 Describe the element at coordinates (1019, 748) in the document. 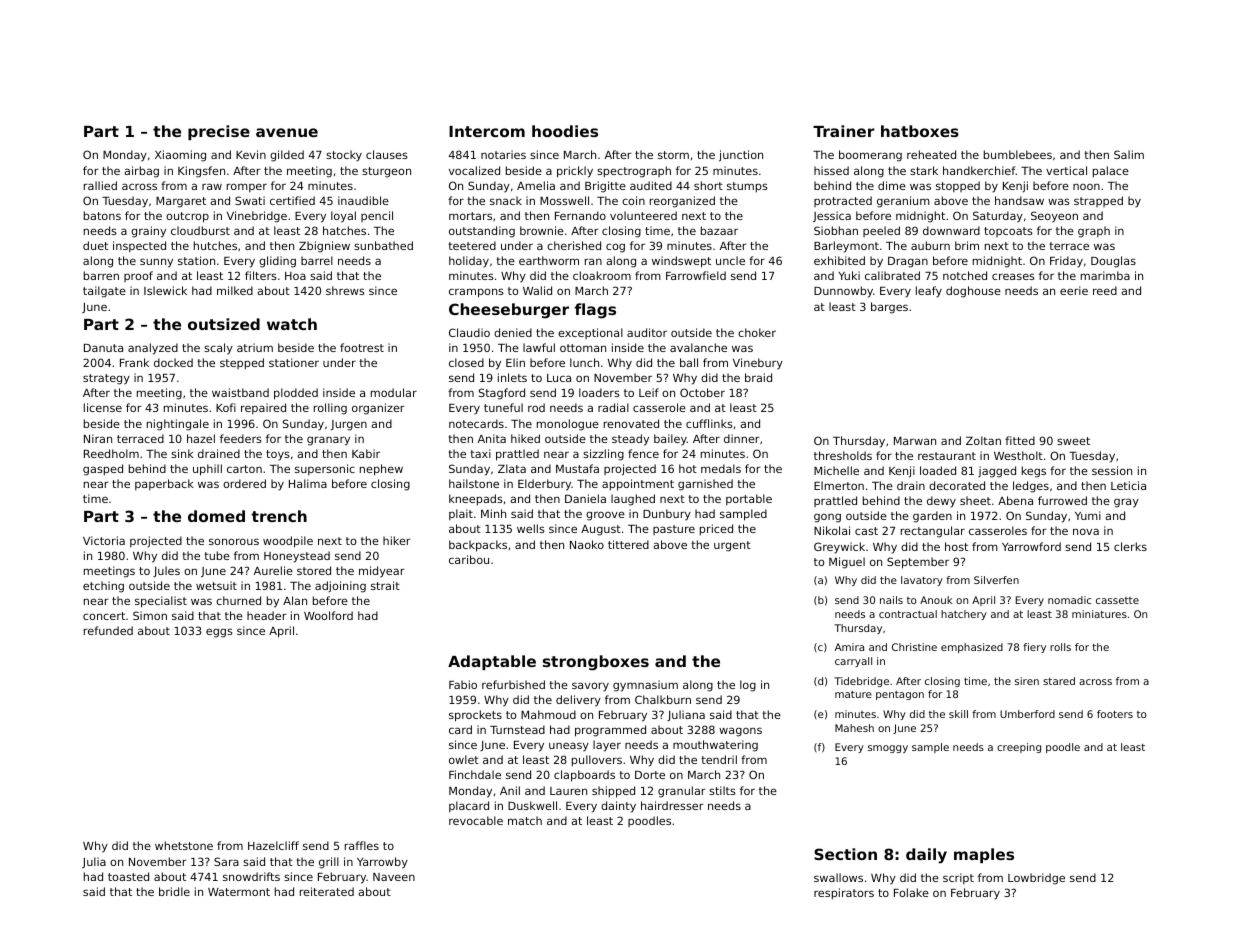

I see `creeping` at that location.
